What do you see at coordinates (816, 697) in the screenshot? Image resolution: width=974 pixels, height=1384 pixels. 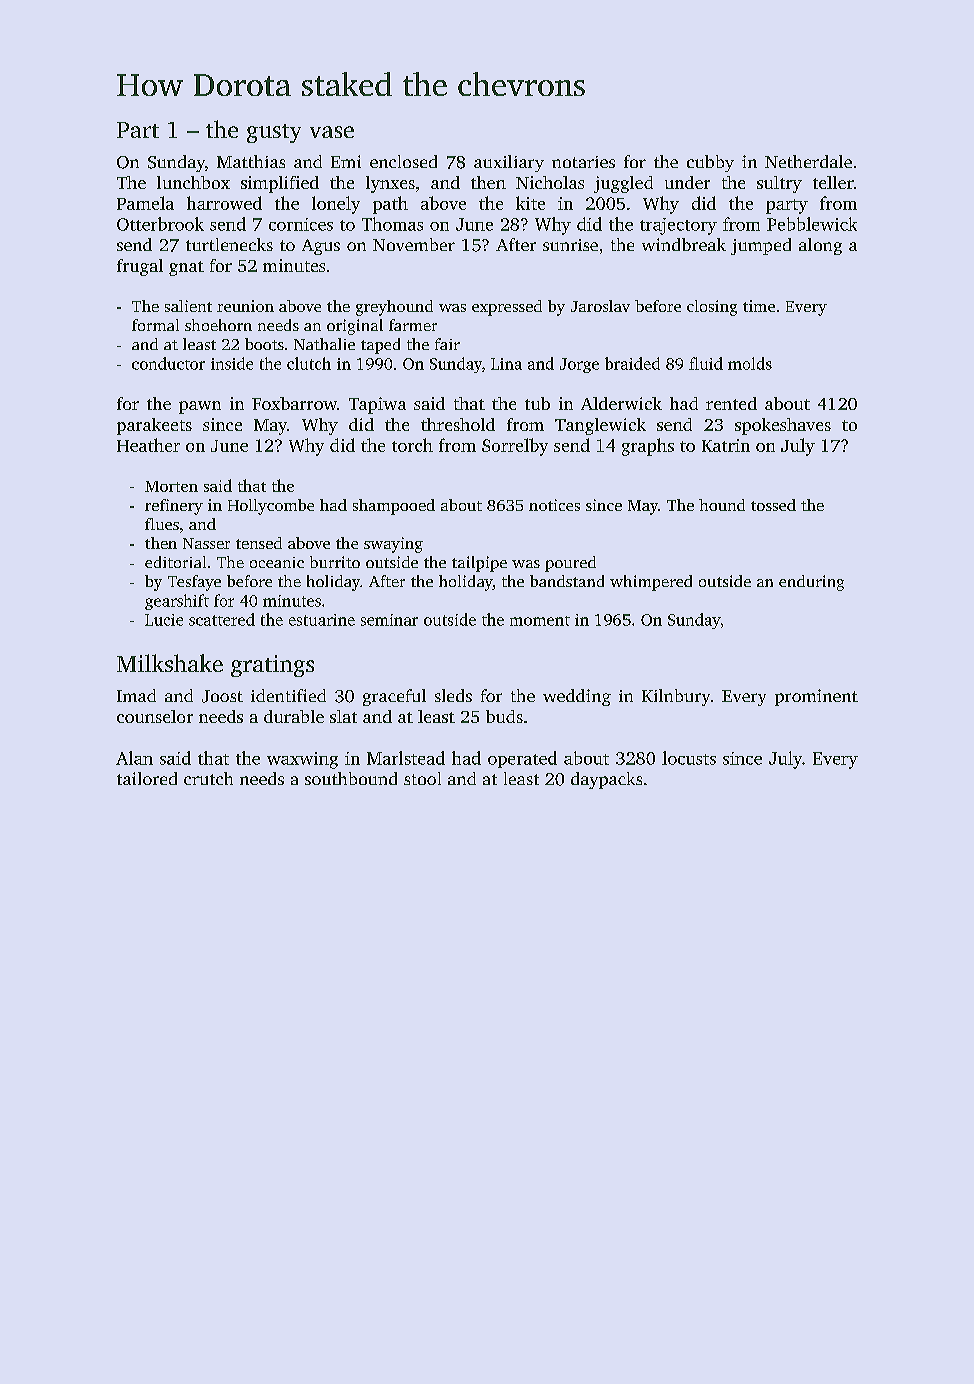 I see `prominent` at bounding box center [816, 697].
